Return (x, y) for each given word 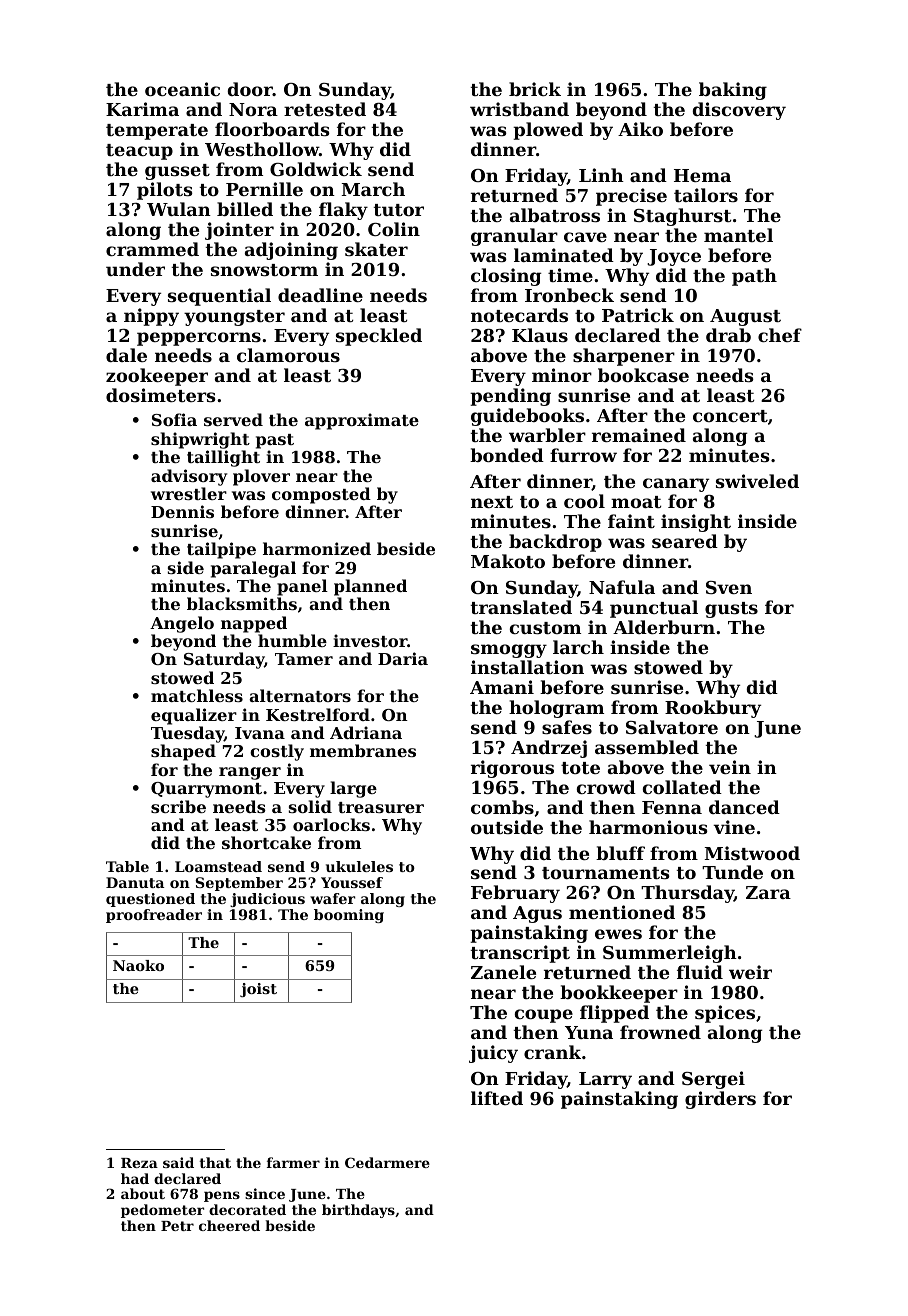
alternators (300, 695)
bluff (620, 853)
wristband (519, 109)
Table (127, 866)
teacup (139, 152)
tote (580, 768)
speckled (379, 337)
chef (780, 335)
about (143, 1193)
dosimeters (161, 395)
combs (502, 807)
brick (535, 89)
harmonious (648, 827)
